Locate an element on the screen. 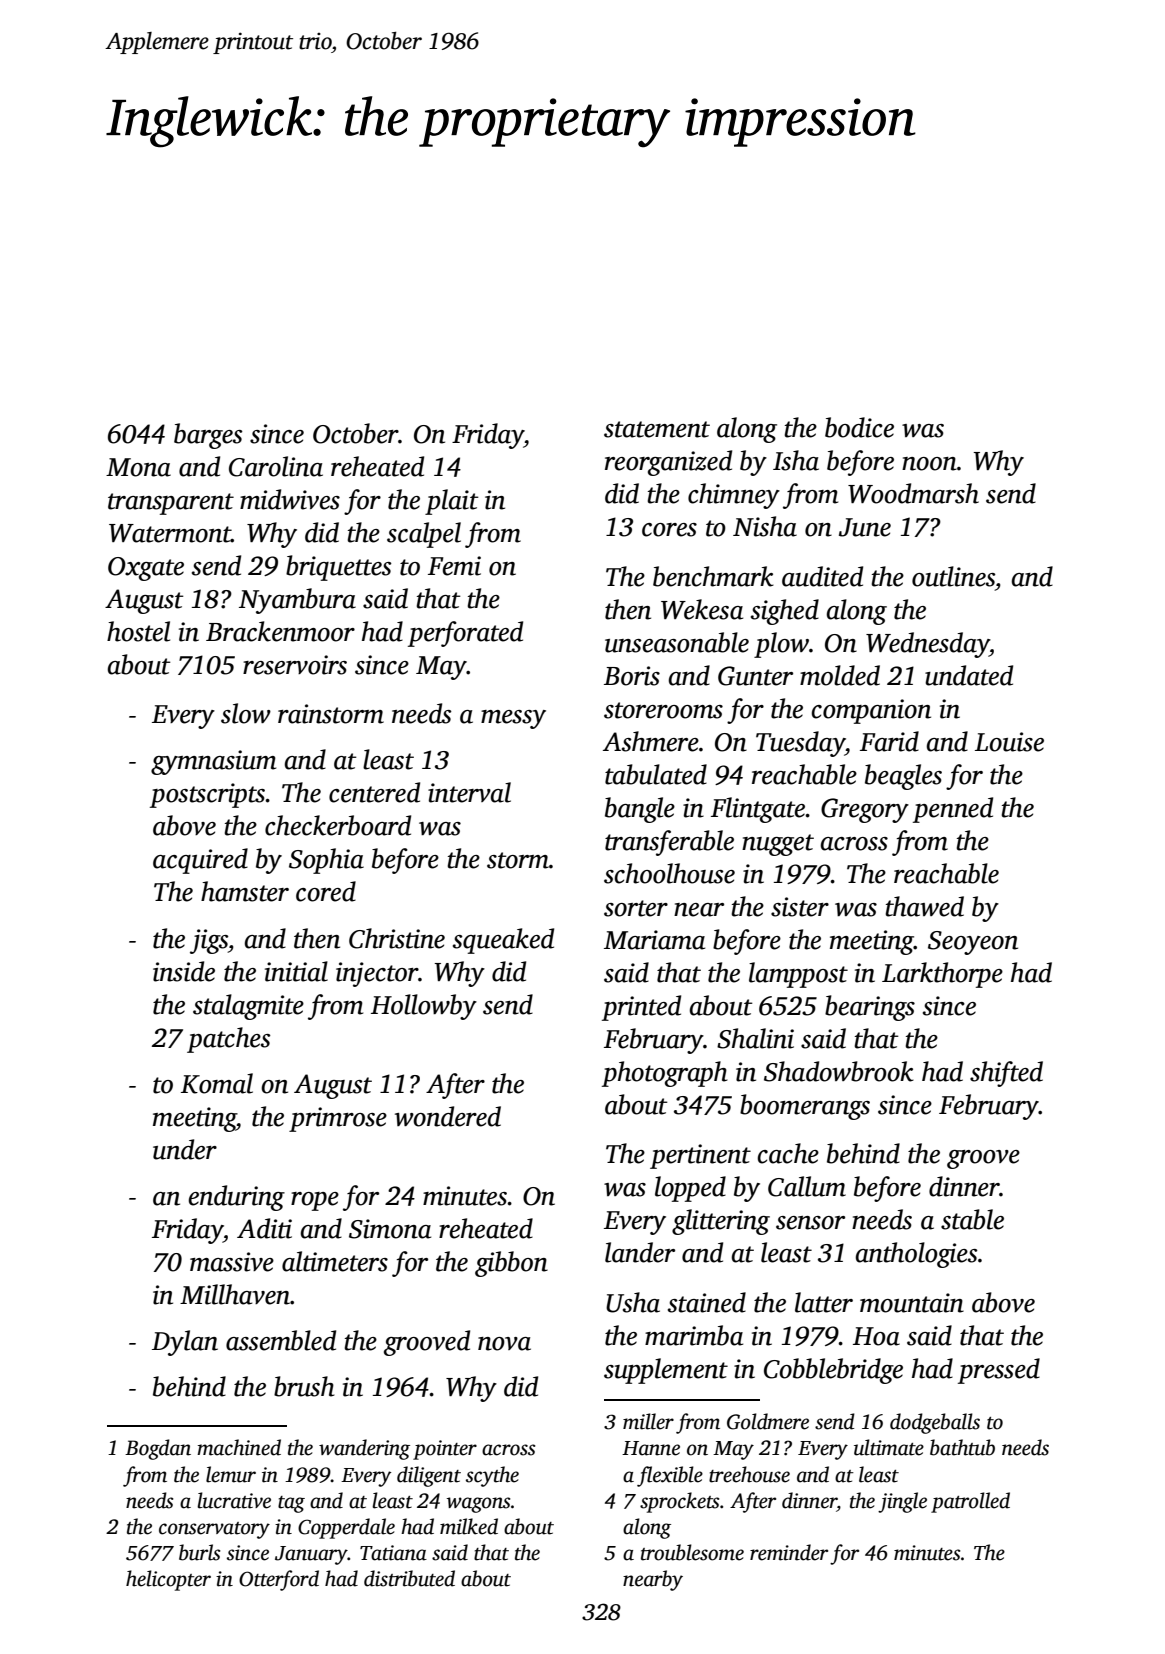  Seoyeon is located at coordinates (973, 943).
